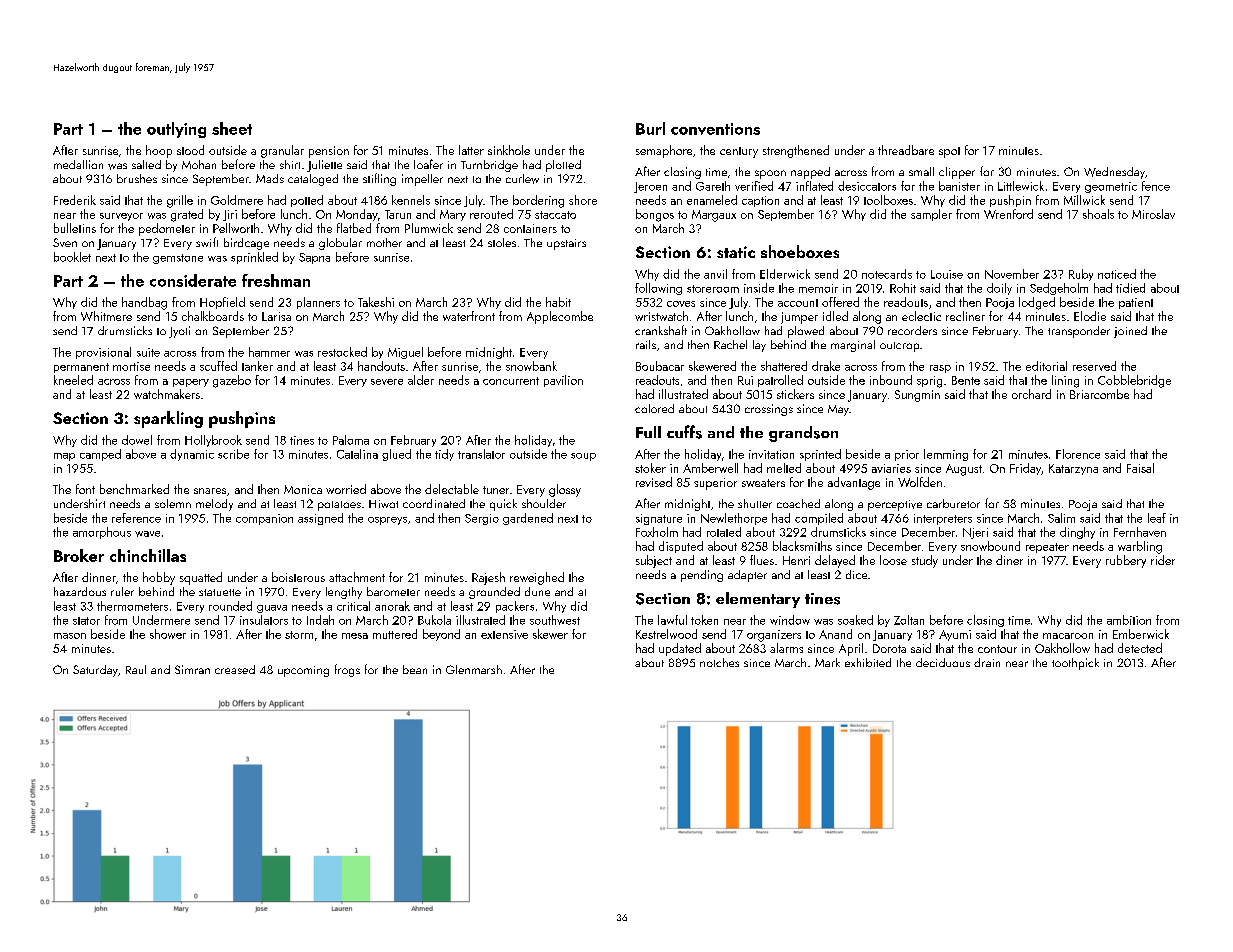 Image resolution: width=1233 pixels, height=952 pixels. Describe the element at coordinates (1073, 469) in the screenshot. I see `Katarzyna` at that location.
